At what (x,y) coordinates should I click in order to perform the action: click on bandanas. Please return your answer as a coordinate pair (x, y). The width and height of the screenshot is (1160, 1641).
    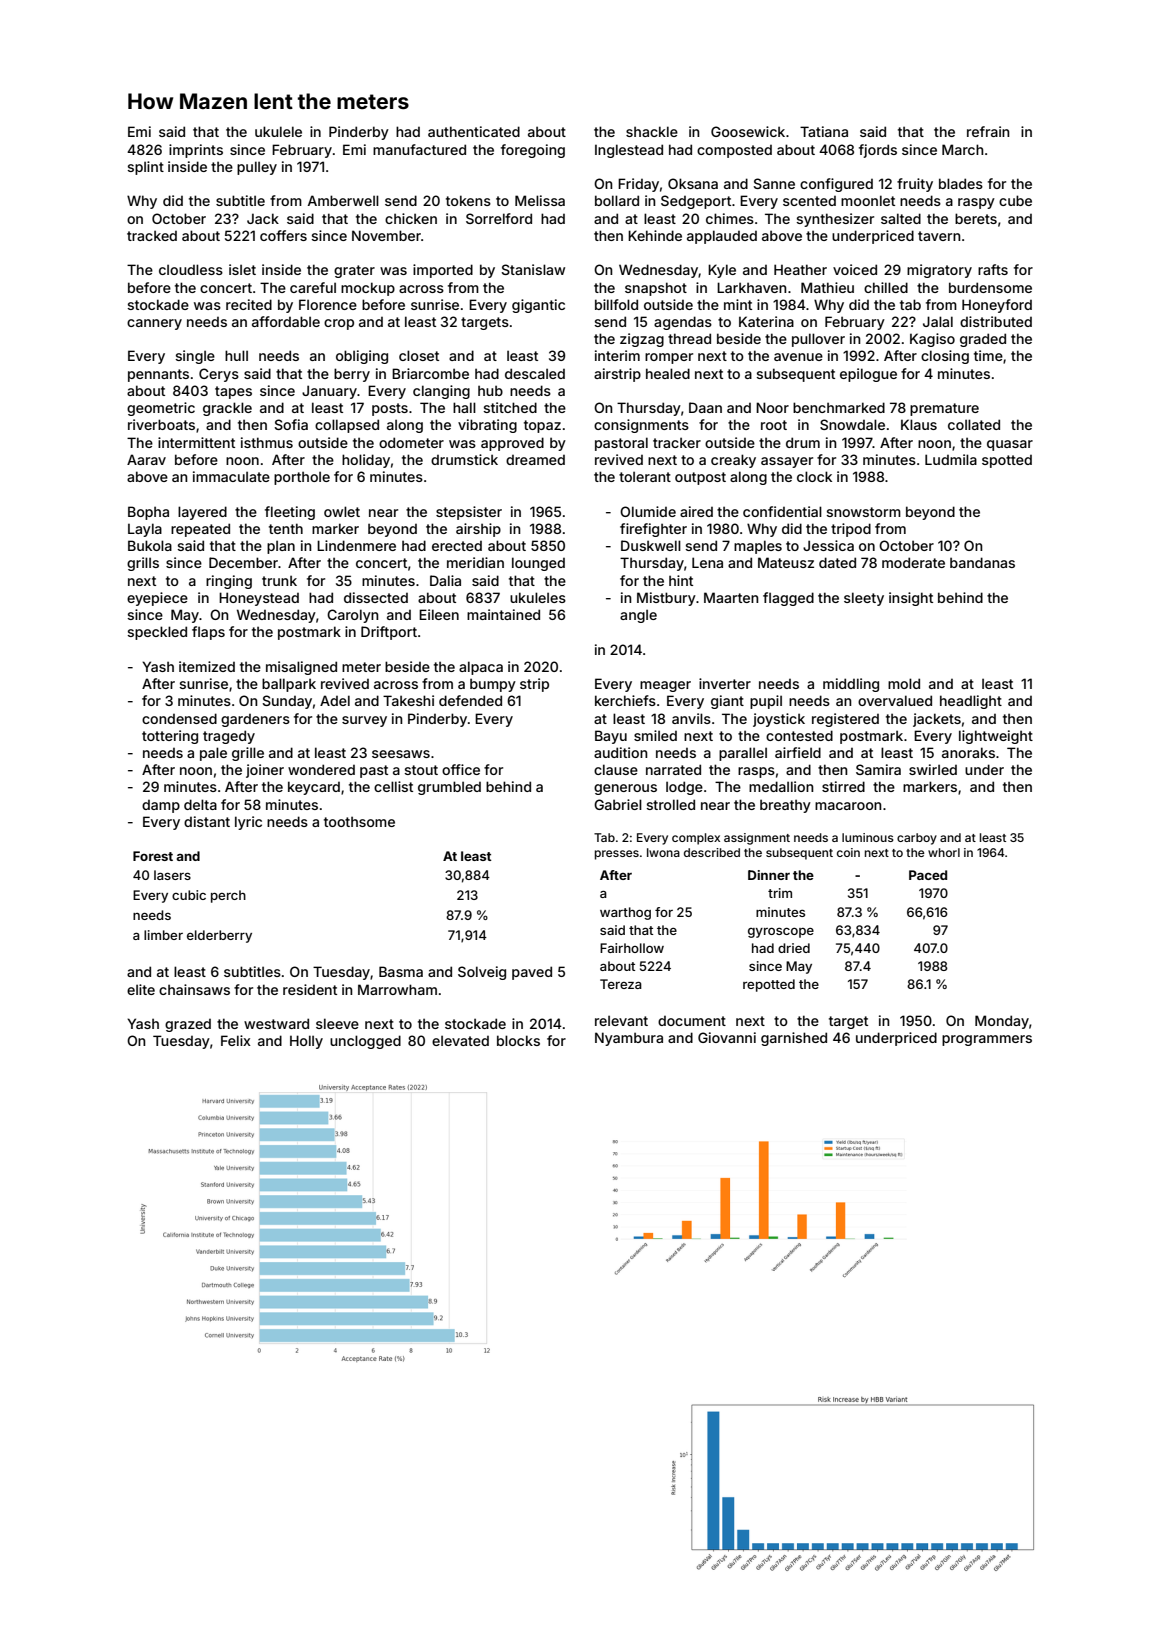
    Looking at the image, I should click on (982, 562).
